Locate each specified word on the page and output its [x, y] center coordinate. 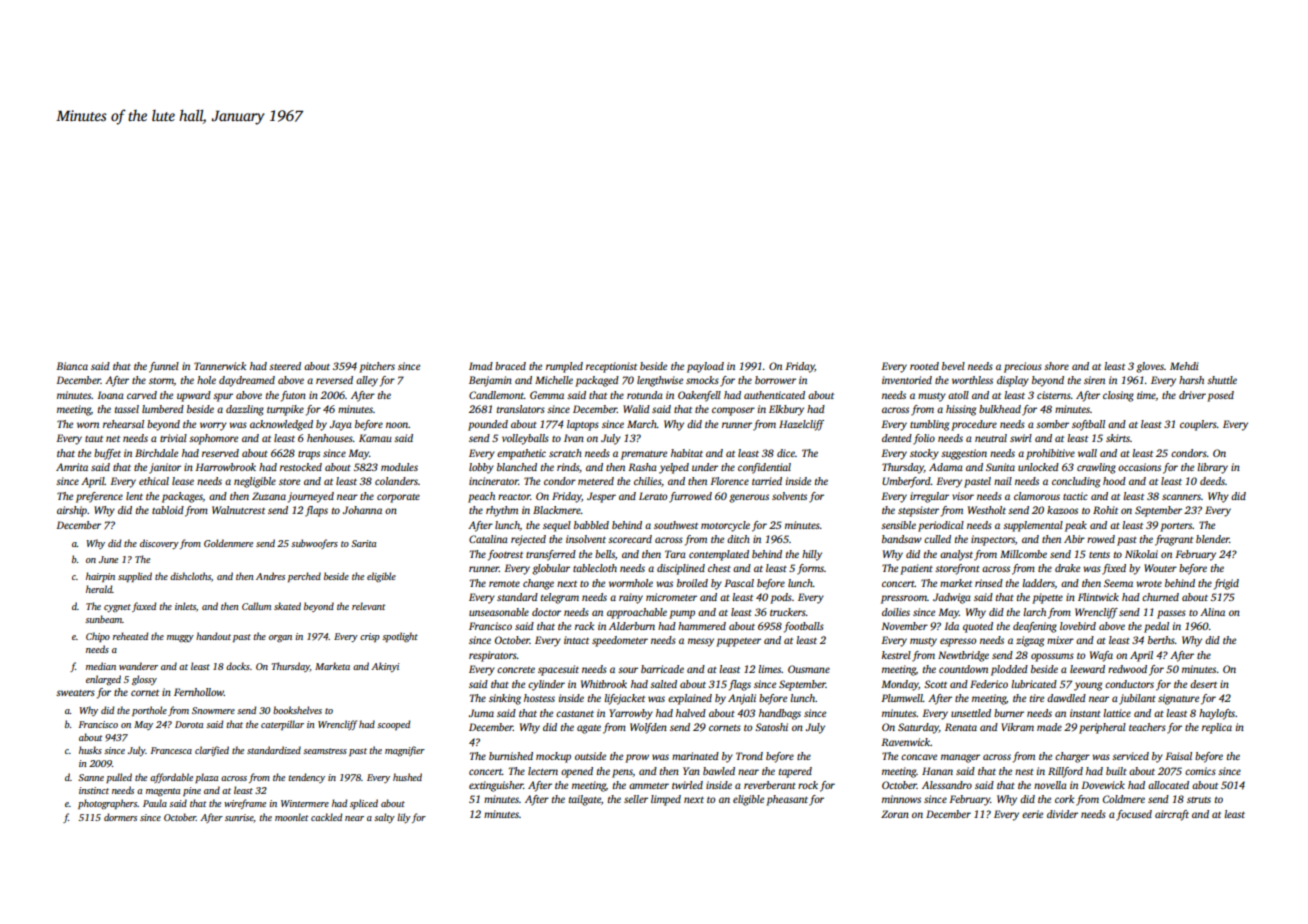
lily [404, 818]
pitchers [377, 367]
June [108, 559]
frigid [1226, 584]
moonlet [292, 817]
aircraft [1172, 815]
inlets [185, 606]
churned [1160, 597]
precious [1023, 367]
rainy [631, 598]
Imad [481, 366]
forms [810, 569]
